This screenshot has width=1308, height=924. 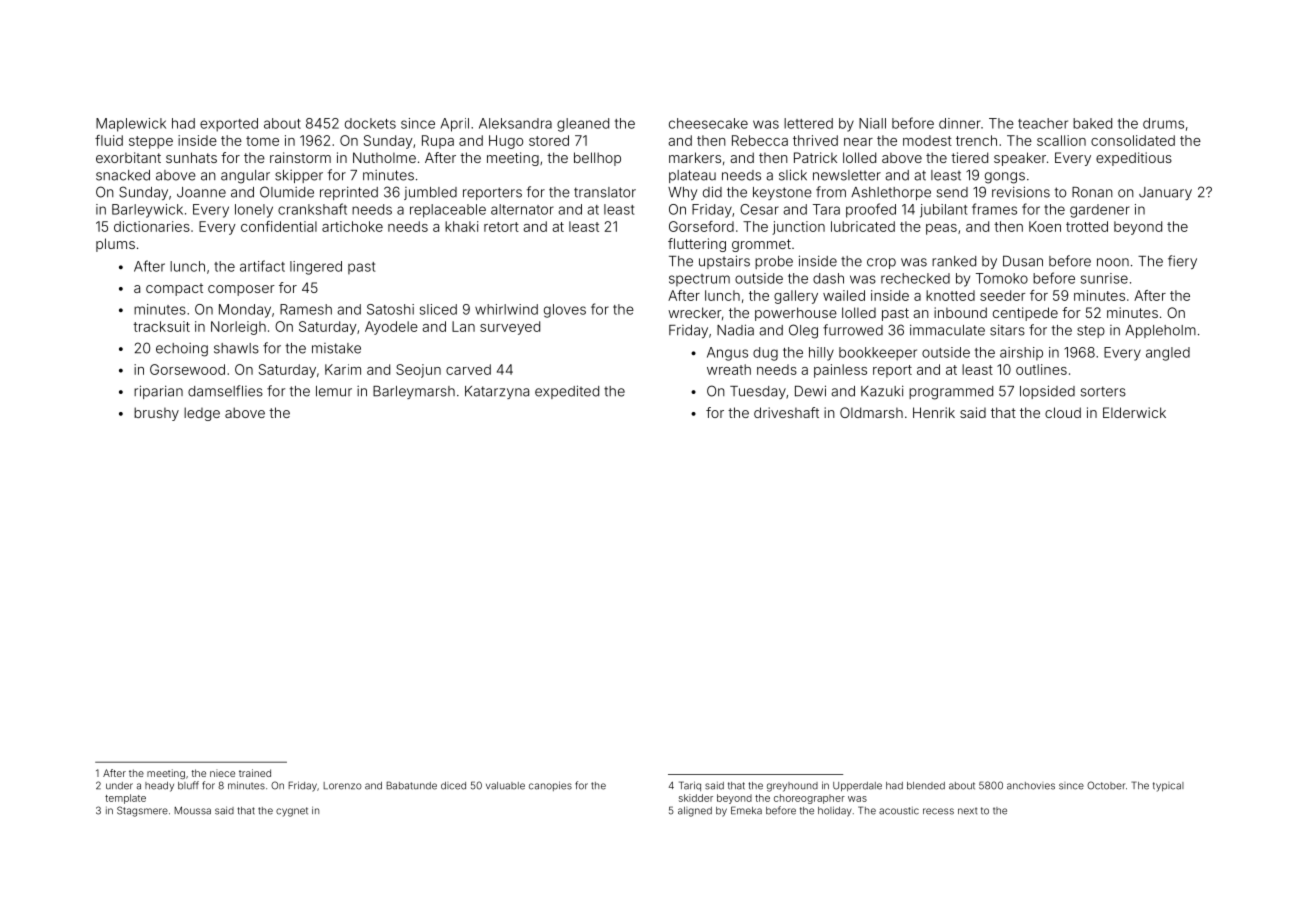 I want to click on valuable, so click(x=505, y=786).
